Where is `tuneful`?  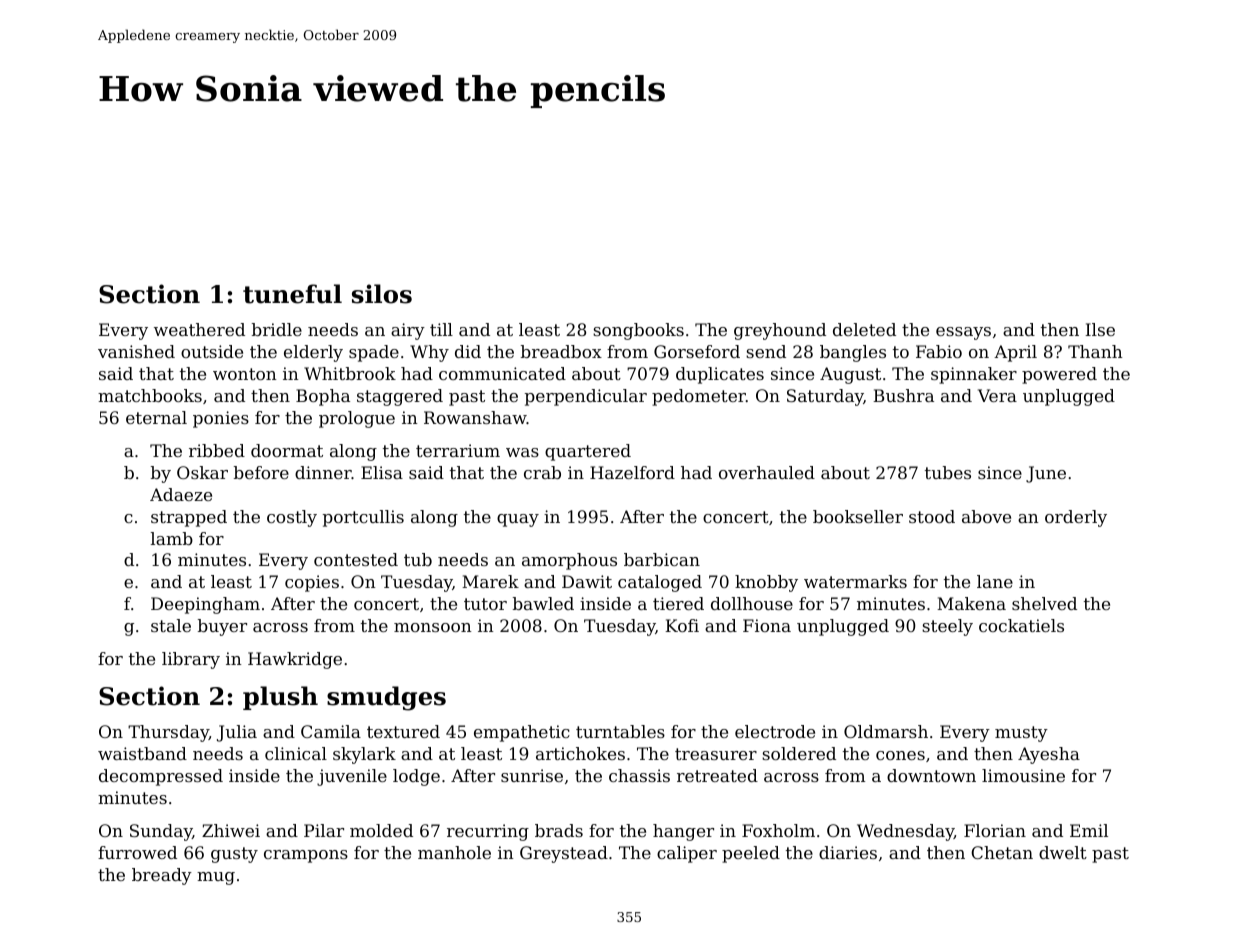
tuneful is located at coordinates (292, 294).
